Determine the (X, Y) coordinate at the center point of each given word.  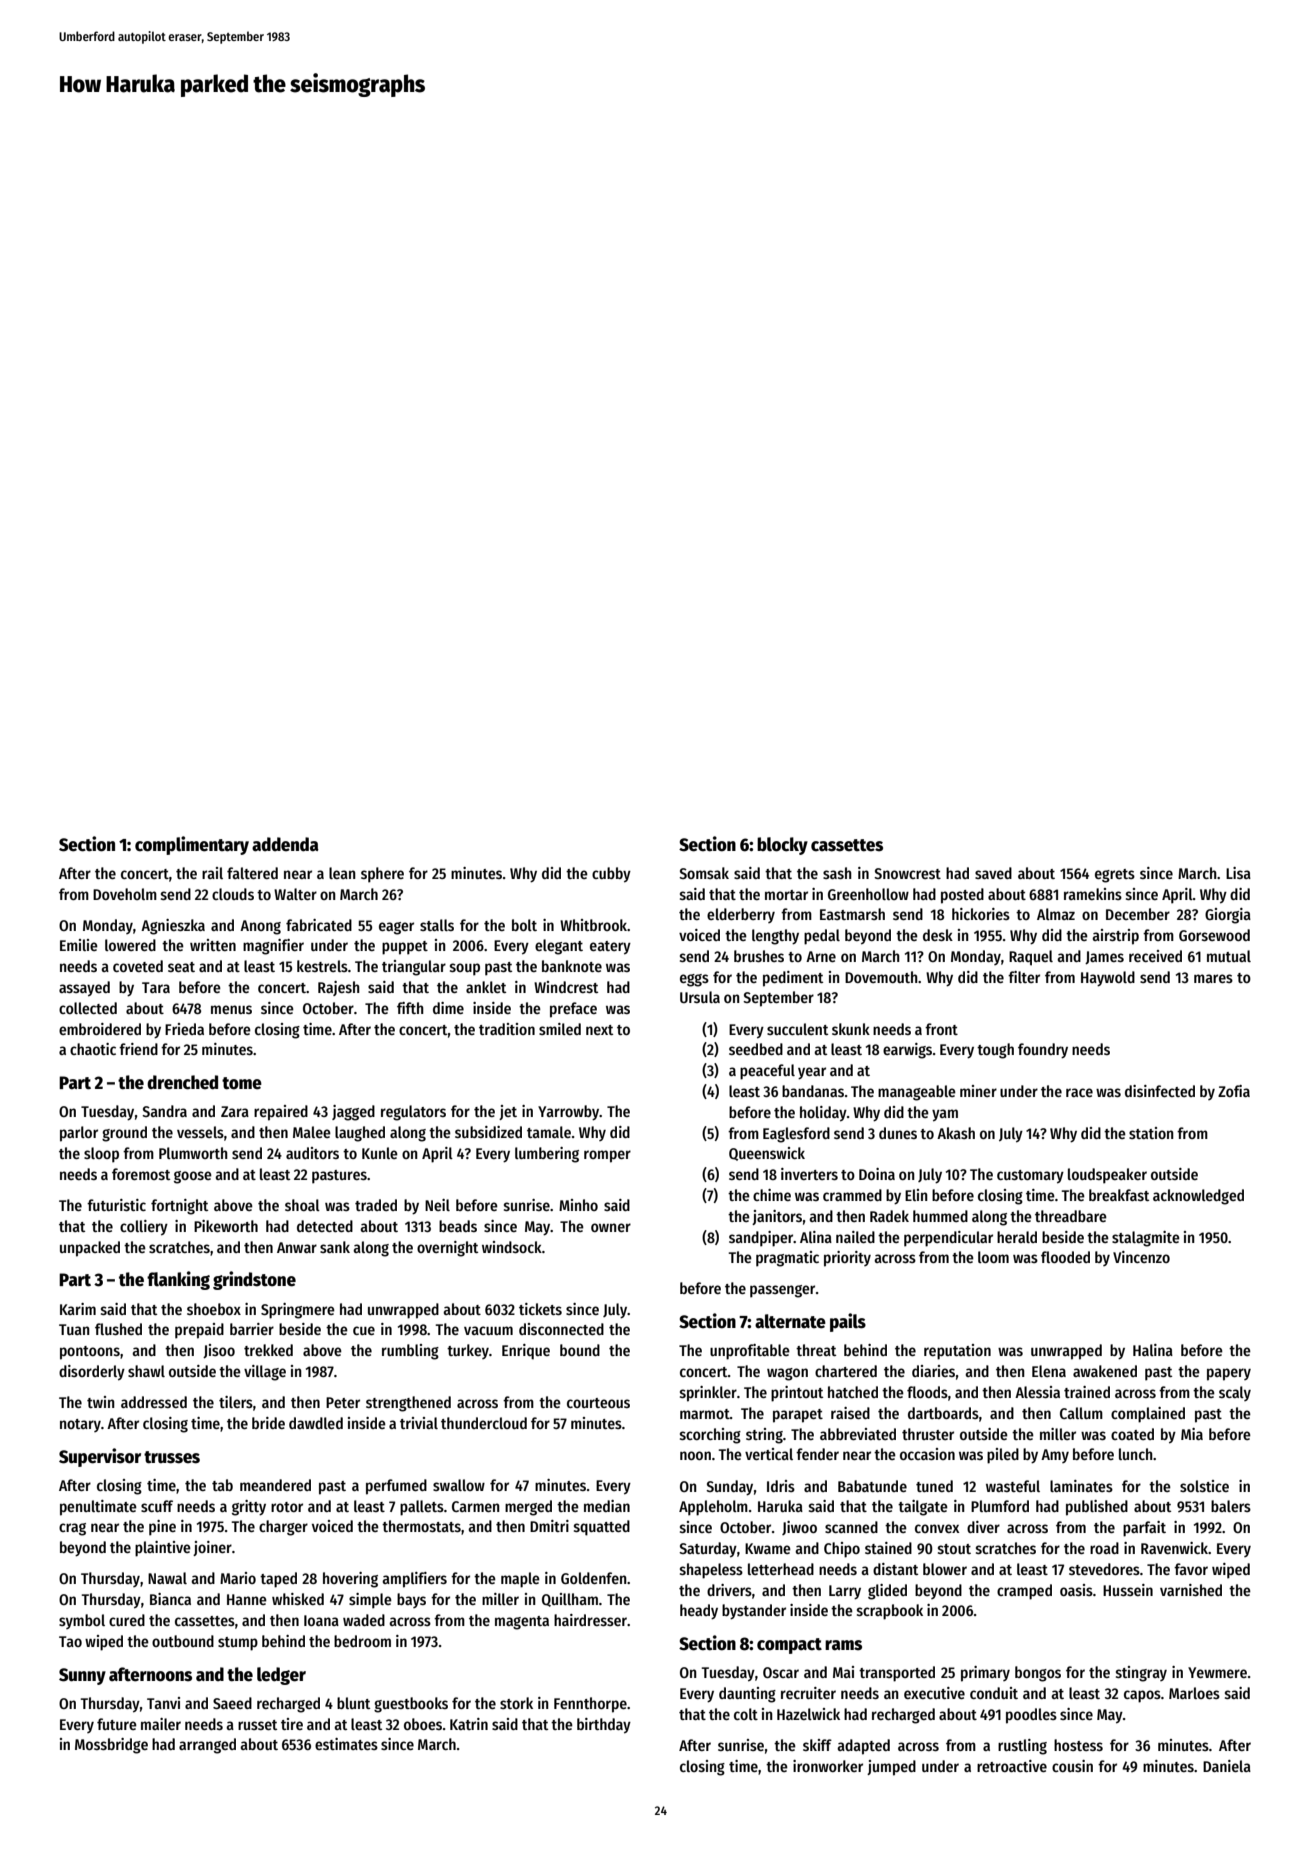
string (764, 1436)
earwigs (907, 1051)
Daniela (1227, 1766)
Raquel (1031, 958)
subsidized (488, 1132)
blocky (782, 846)
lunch (1136, 1454)
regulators (413, 1113)
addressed (154, 1402)
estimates (346, 1744)
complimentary (192, 845)
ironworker (828, 1766)
